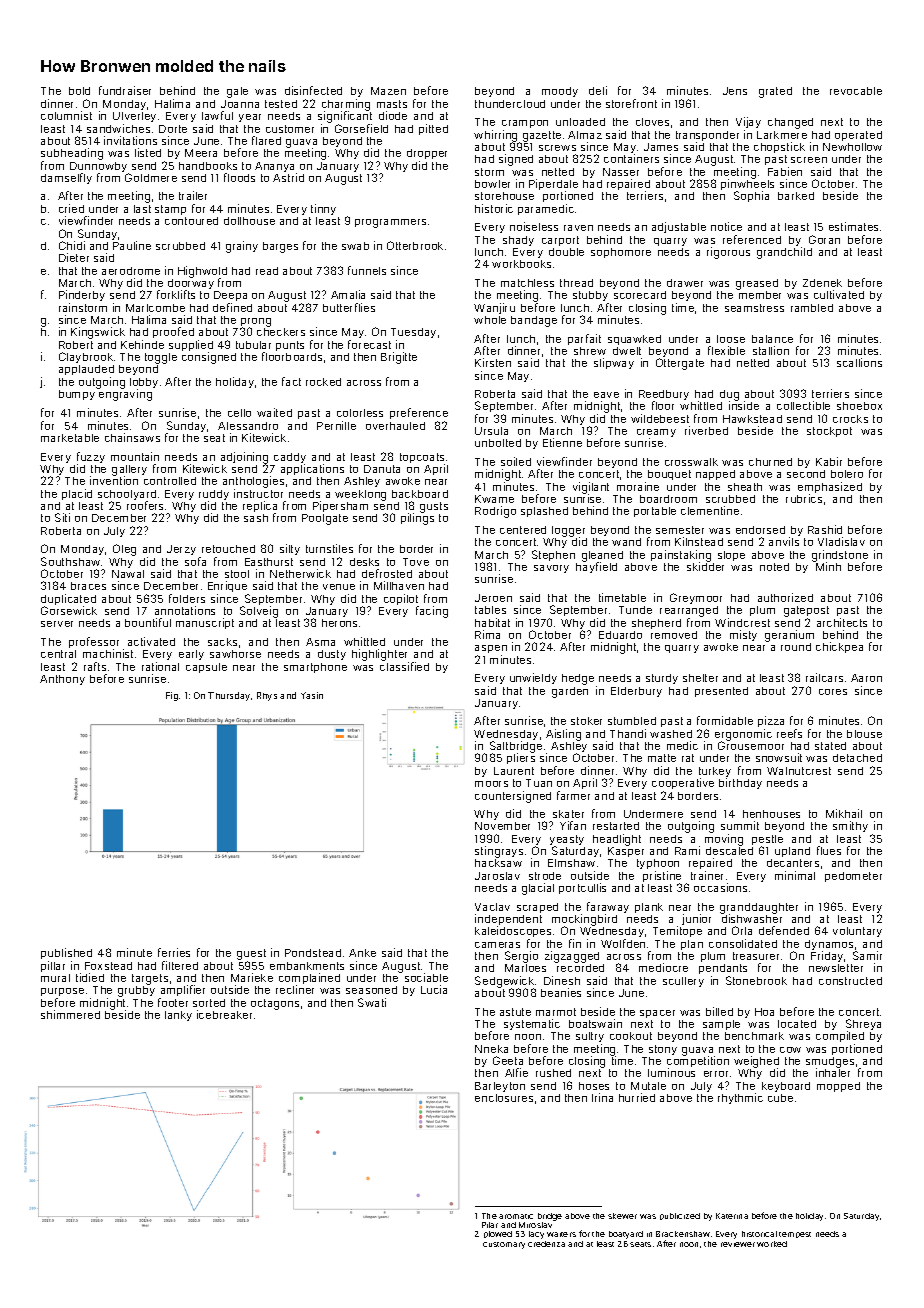  What do you see at coordinates (634, 340) in the screenshot?
I see `squawked` at bounding box center [634, 340].
